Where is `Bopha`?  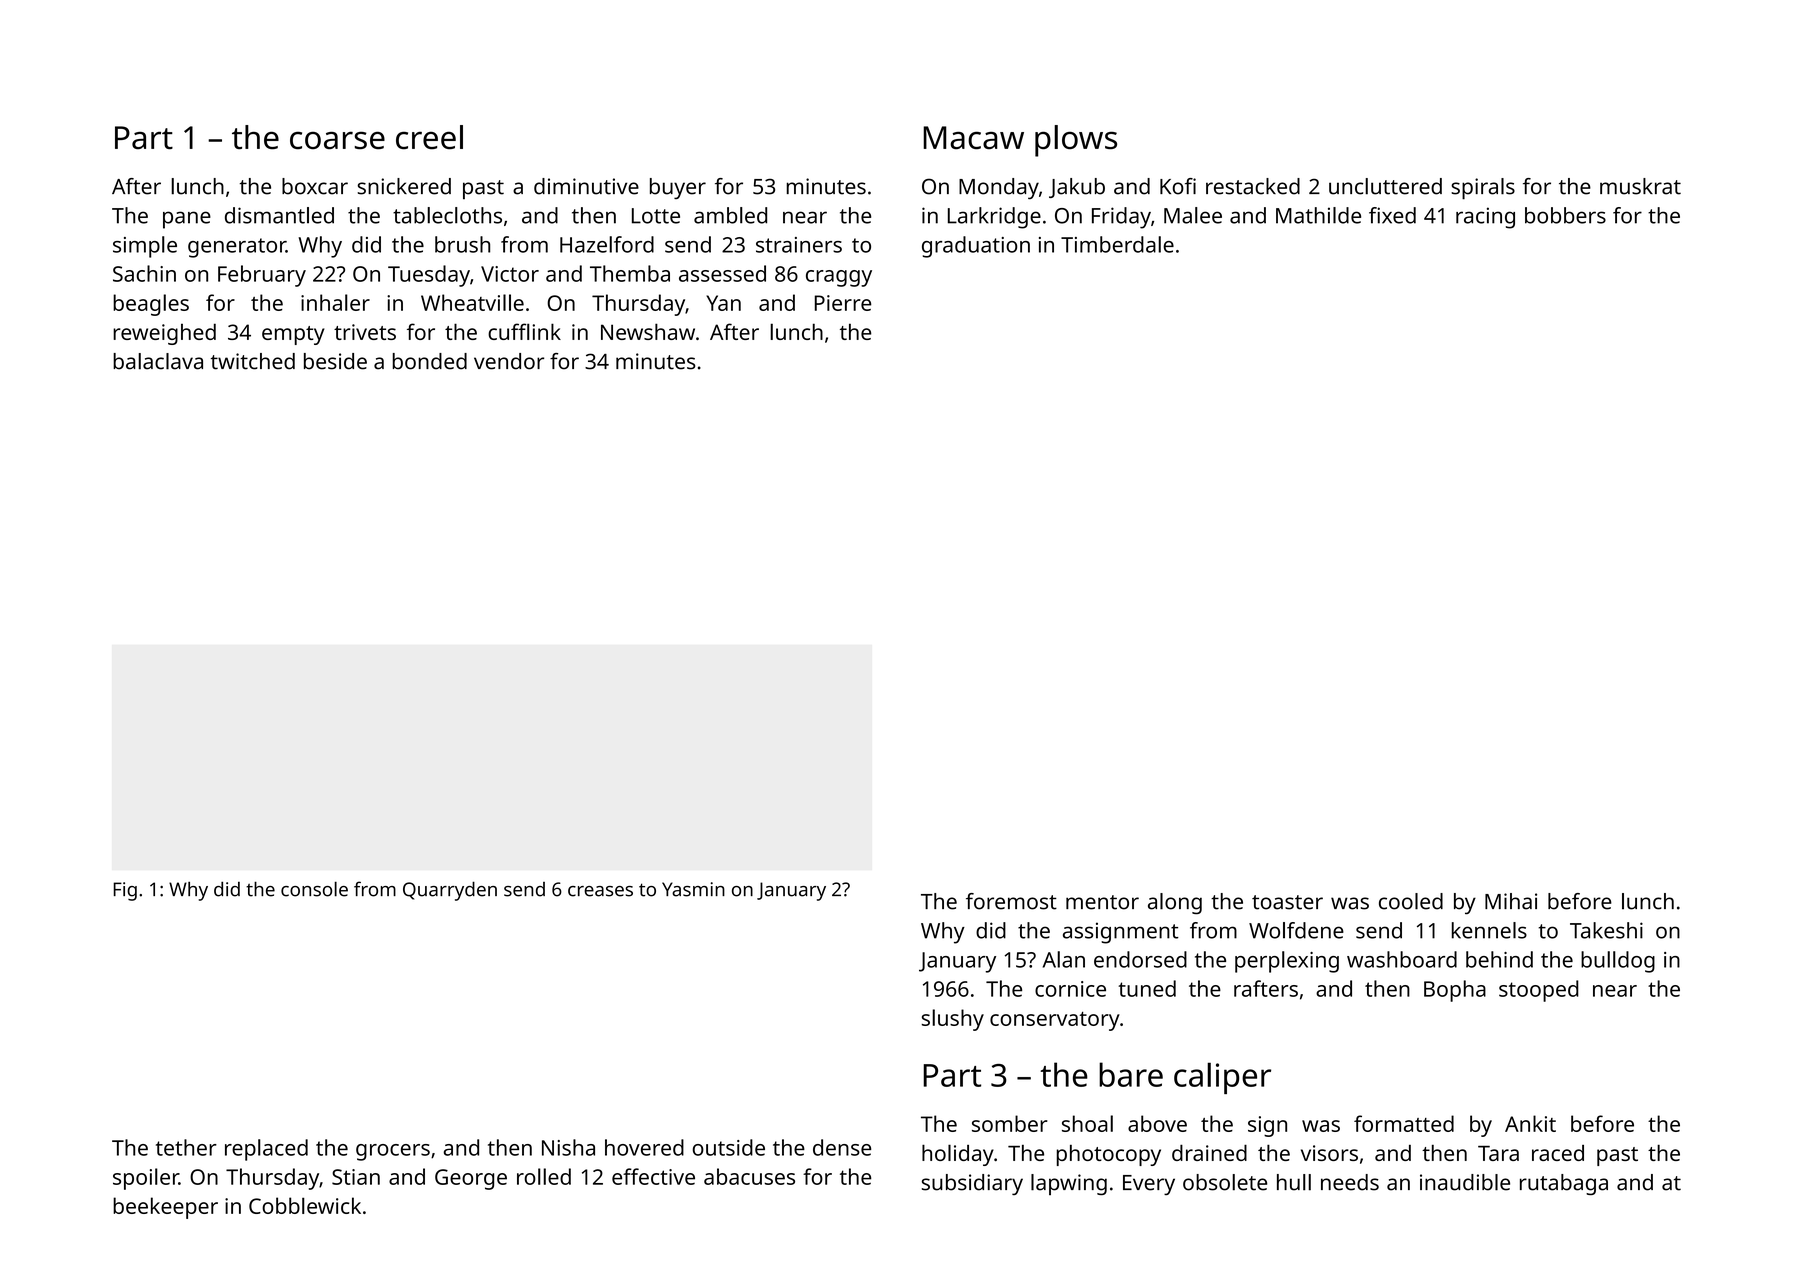 Bopha is located at coordinates (1455, 991).
